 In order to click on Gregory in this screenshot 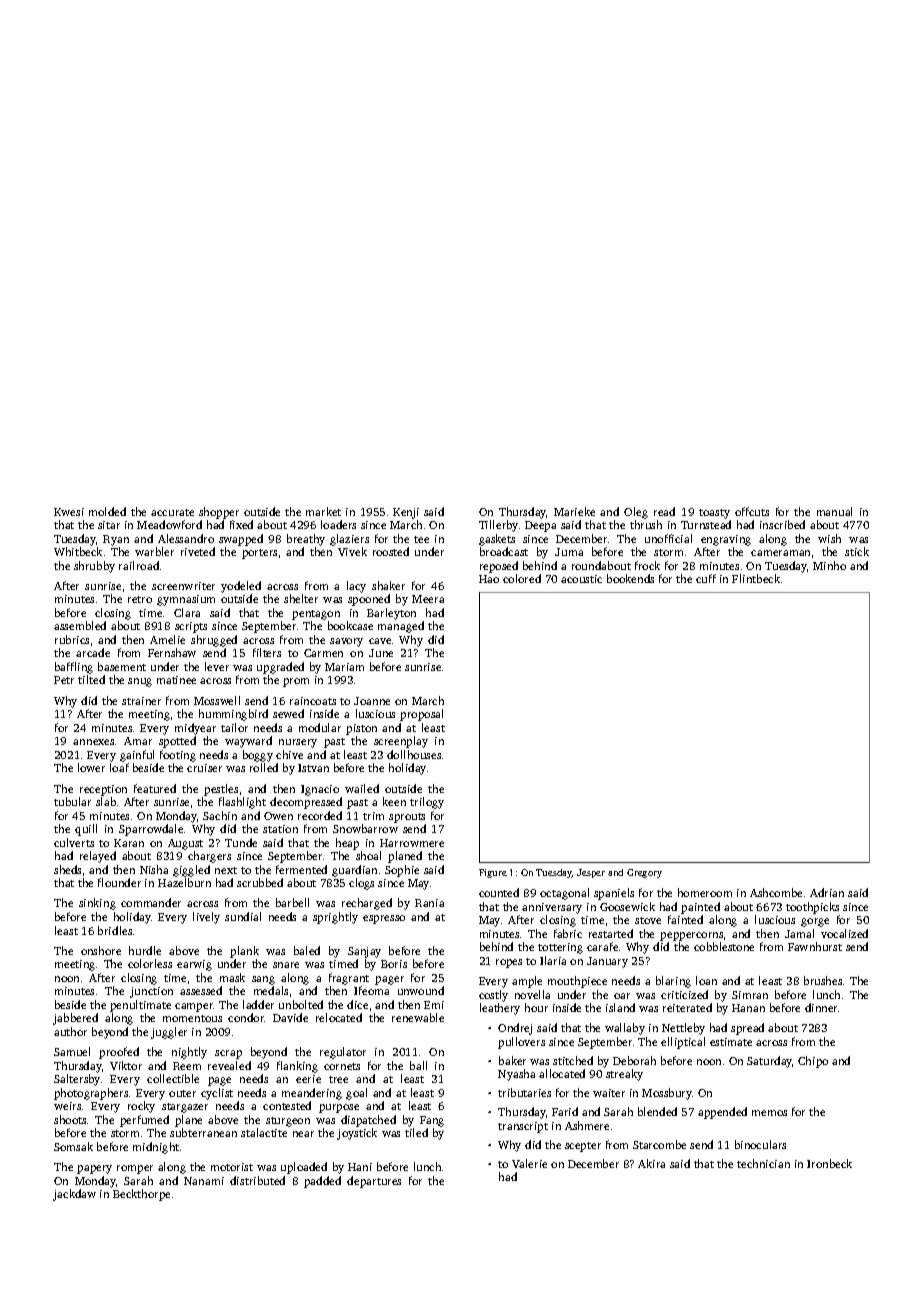, I will do `click(644, 873)`.
